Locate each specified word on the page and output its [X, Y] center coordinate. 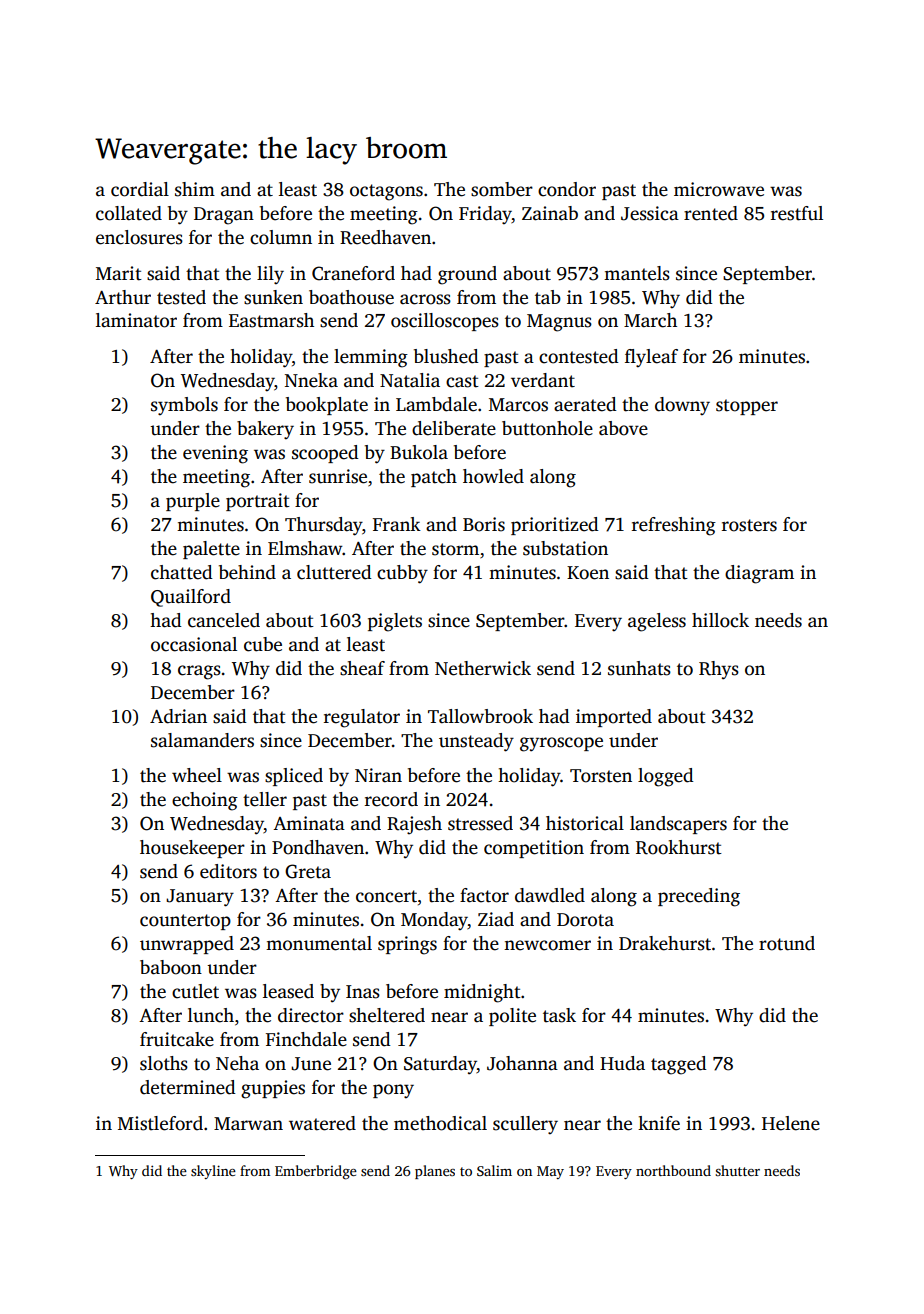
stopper [747, 407]
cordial [140, 189]
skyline [213, 1172]
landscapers [678, 825]
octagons [386, 192]
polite [512, 1017]
